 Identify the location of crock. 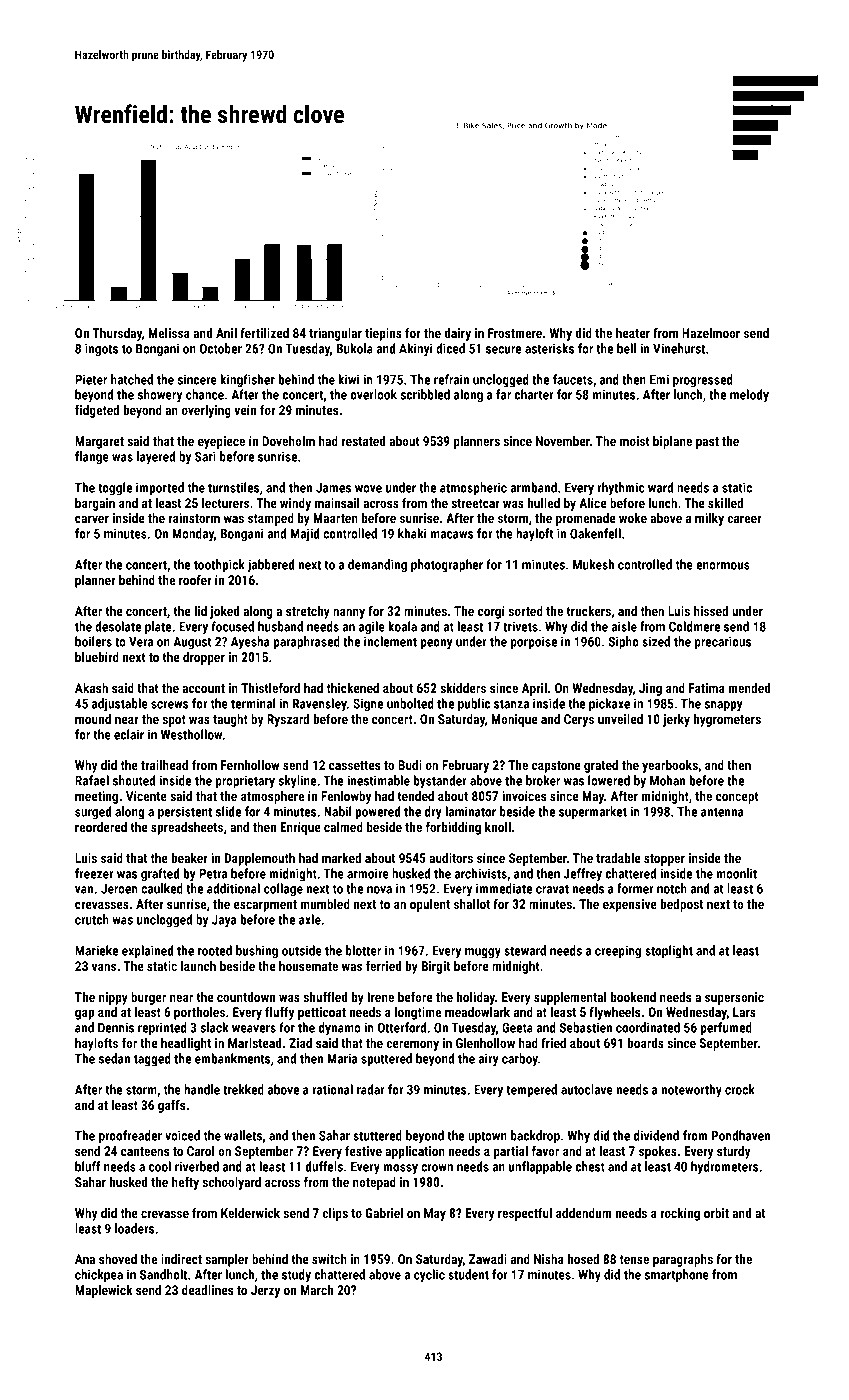
(740, 1089).
